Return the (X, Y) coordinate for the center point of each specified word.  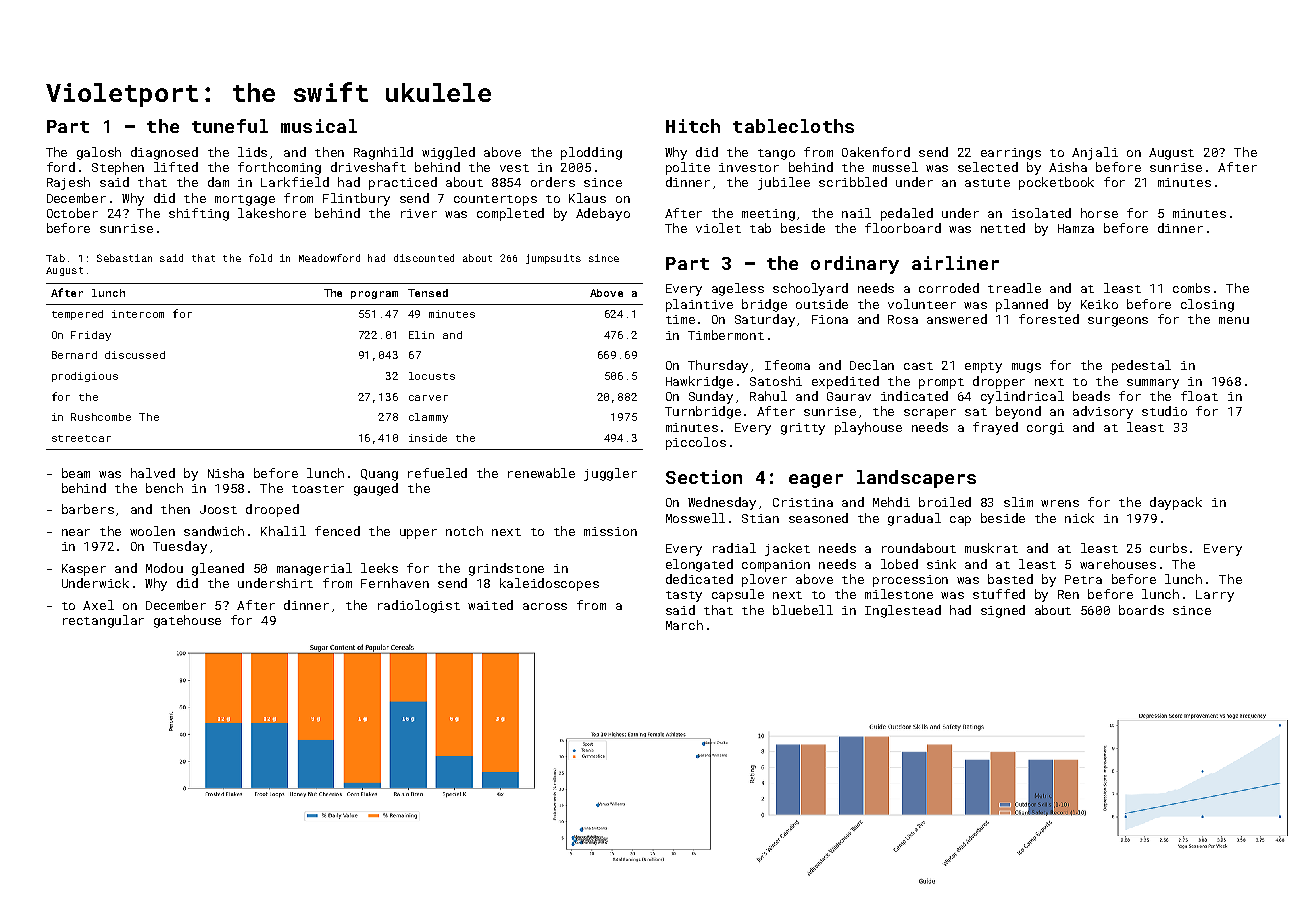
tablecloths (793, 126)
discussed (135, 355)
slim (1018, 502)
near (76, 532)
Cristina (803, 502)
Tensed (428, 293)
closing (1207, 305)
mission (610, 531)
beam (76, 473)
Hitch (693, 126)
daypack (1176, 503)
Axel (98, 605)
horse (1099, 213)
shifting (199, 214)
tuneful (230, 126)
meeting (768, 215)
